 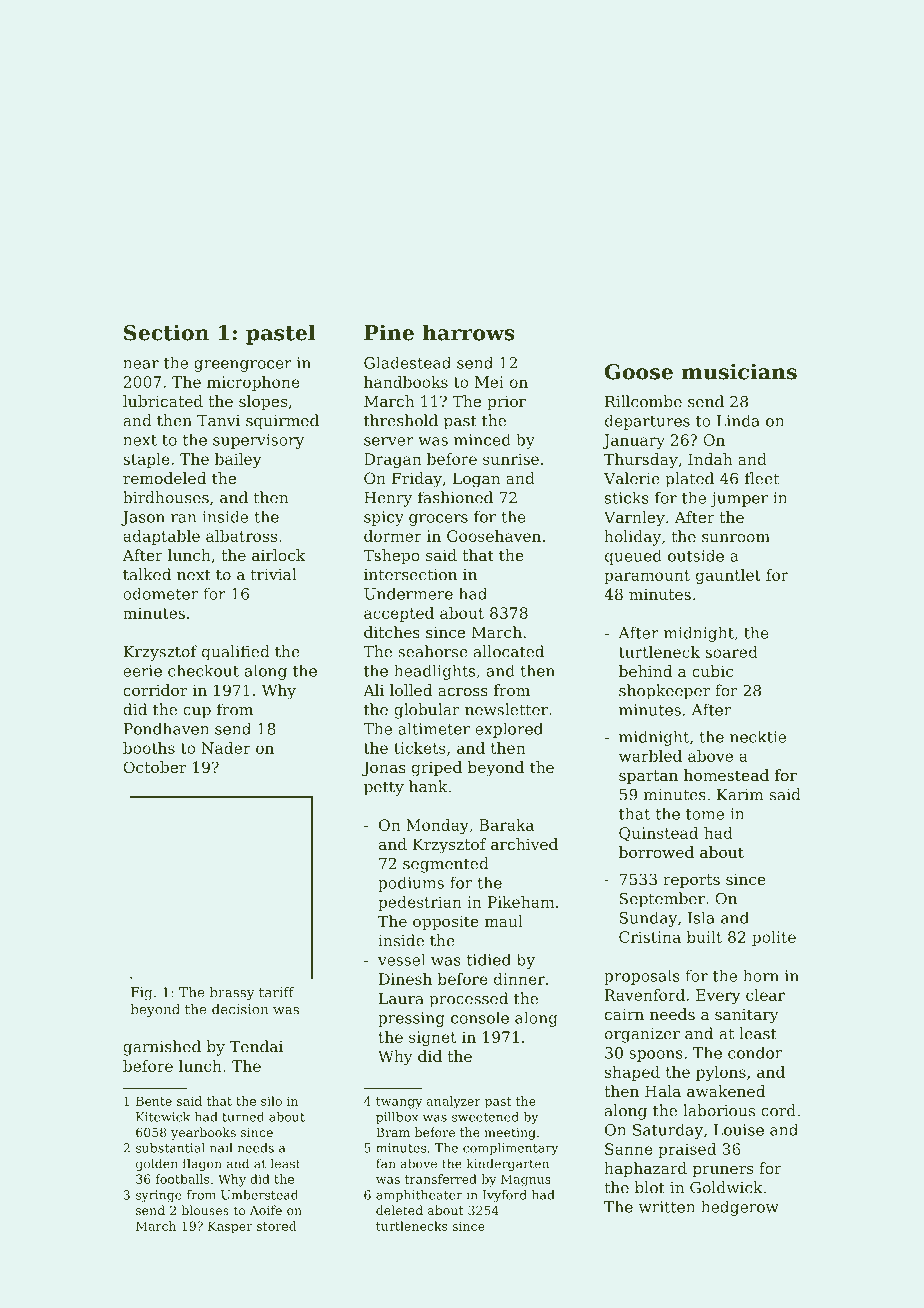 I want to click on soared, so click(x=731, y=652).
